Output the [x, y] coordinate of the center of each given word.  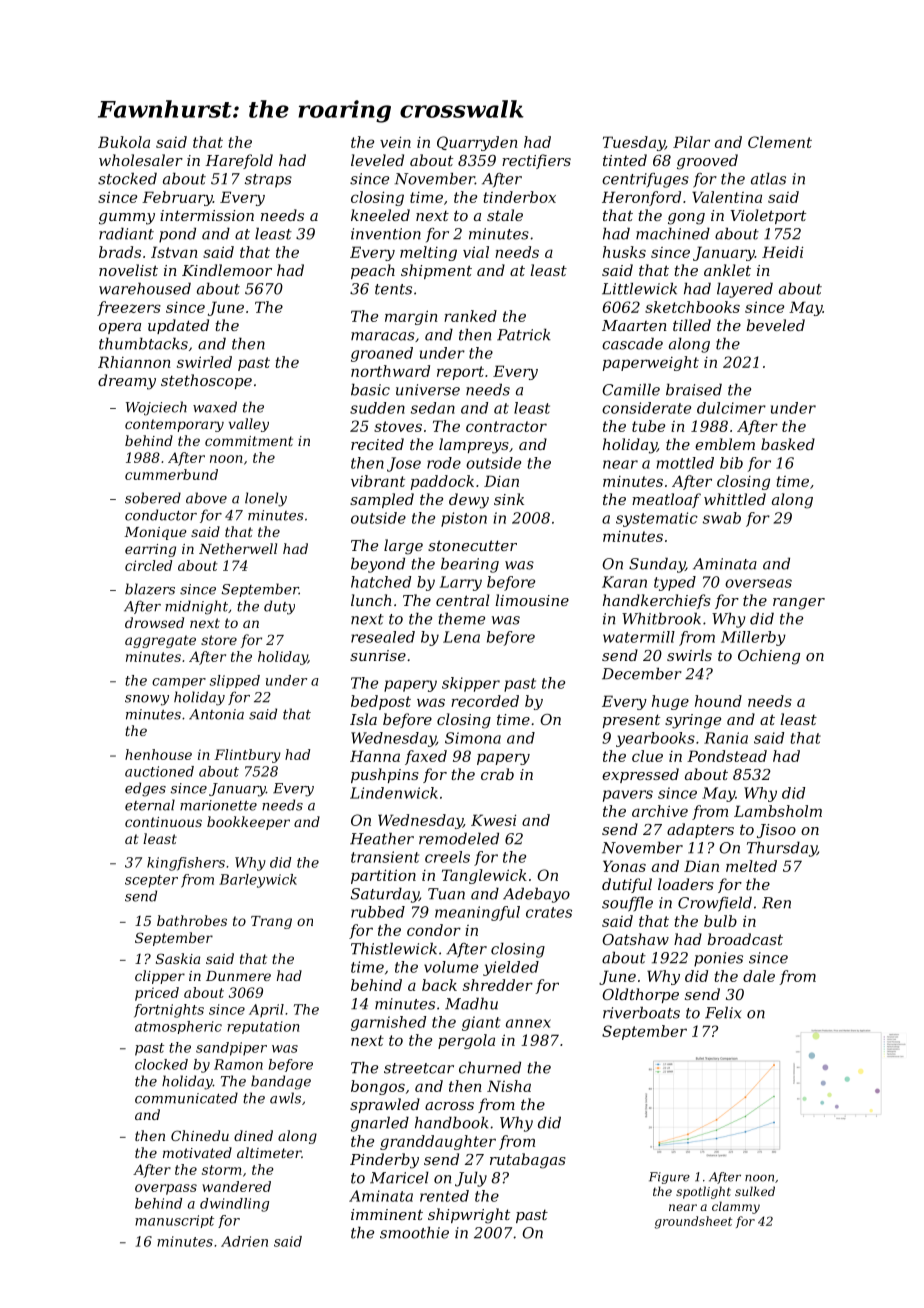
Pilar [691, 142]
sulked [755, 1191]
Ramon [238, 1064]
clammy [736, 1207]
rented [444, 1196]
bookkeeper [248, 823]
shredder [498, 985]
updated [178, 326]
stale [505, 215]
